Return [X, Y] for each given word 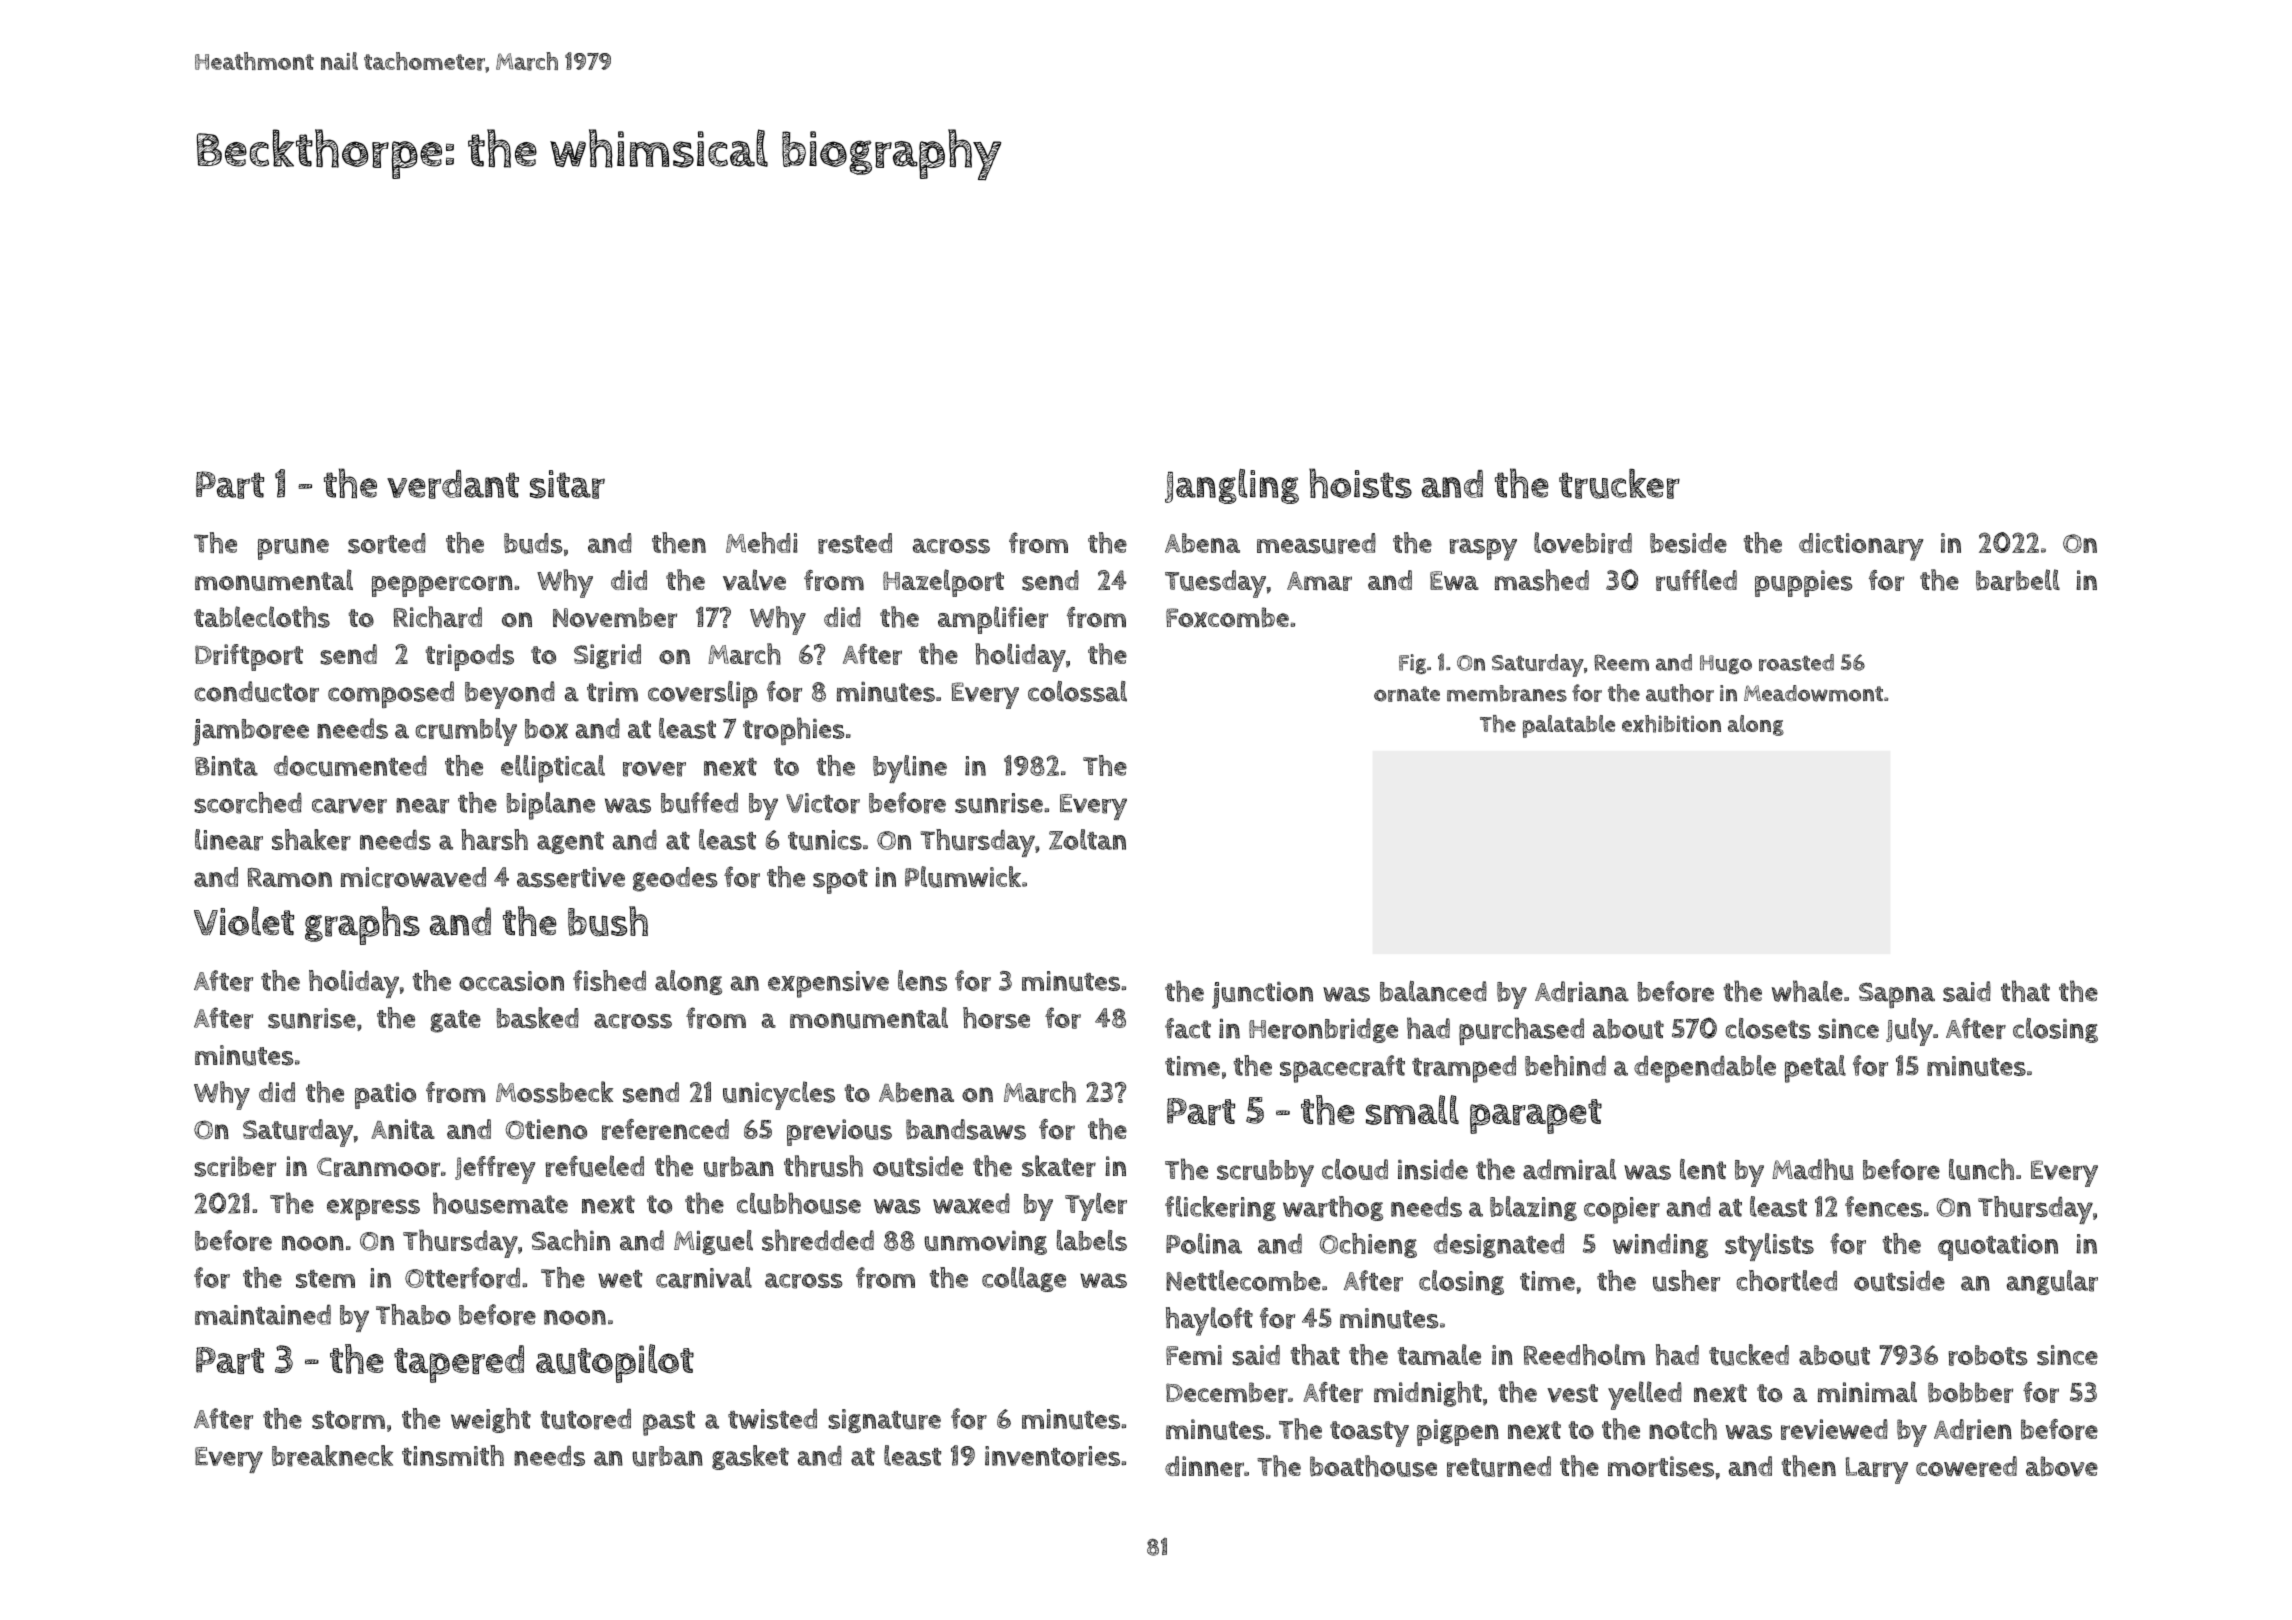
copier [1622, 1210]
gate [455, 1021]
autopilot [615, 1363]
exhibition [1671, 724]
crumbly [466, 732]
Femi [1194, 1355]
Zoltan [1087, 839]
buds [533, 543]
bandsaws [966, 1129]
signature [884, 1421]
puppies [1804, 583]
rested [855, 543]
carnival [704, 1278]
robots [1988, 1355]
